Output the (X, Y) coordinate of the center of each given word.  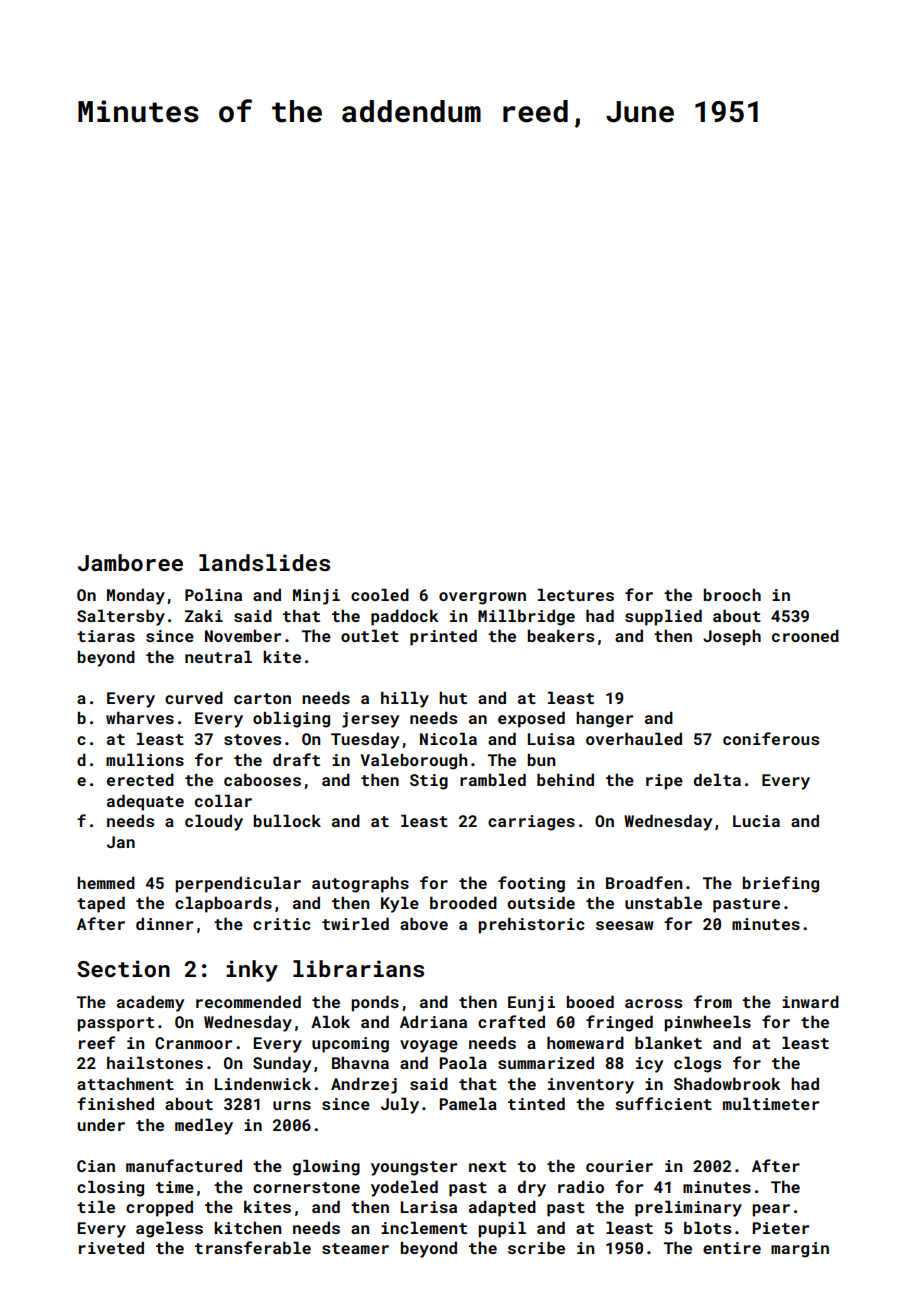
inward (810, 1001)
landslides (264, 562)
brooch (732, 594)
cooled (380, 594)
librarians (358, 968)
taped (101, 904)
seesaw (625, 925)
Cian (96, 1166)
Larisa (429, 1207)
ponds (375, 1003)
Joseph (732, 637)
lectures (576, 594)
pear (771, 1210)
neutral (218, 656)
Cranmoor (193, 1043)
